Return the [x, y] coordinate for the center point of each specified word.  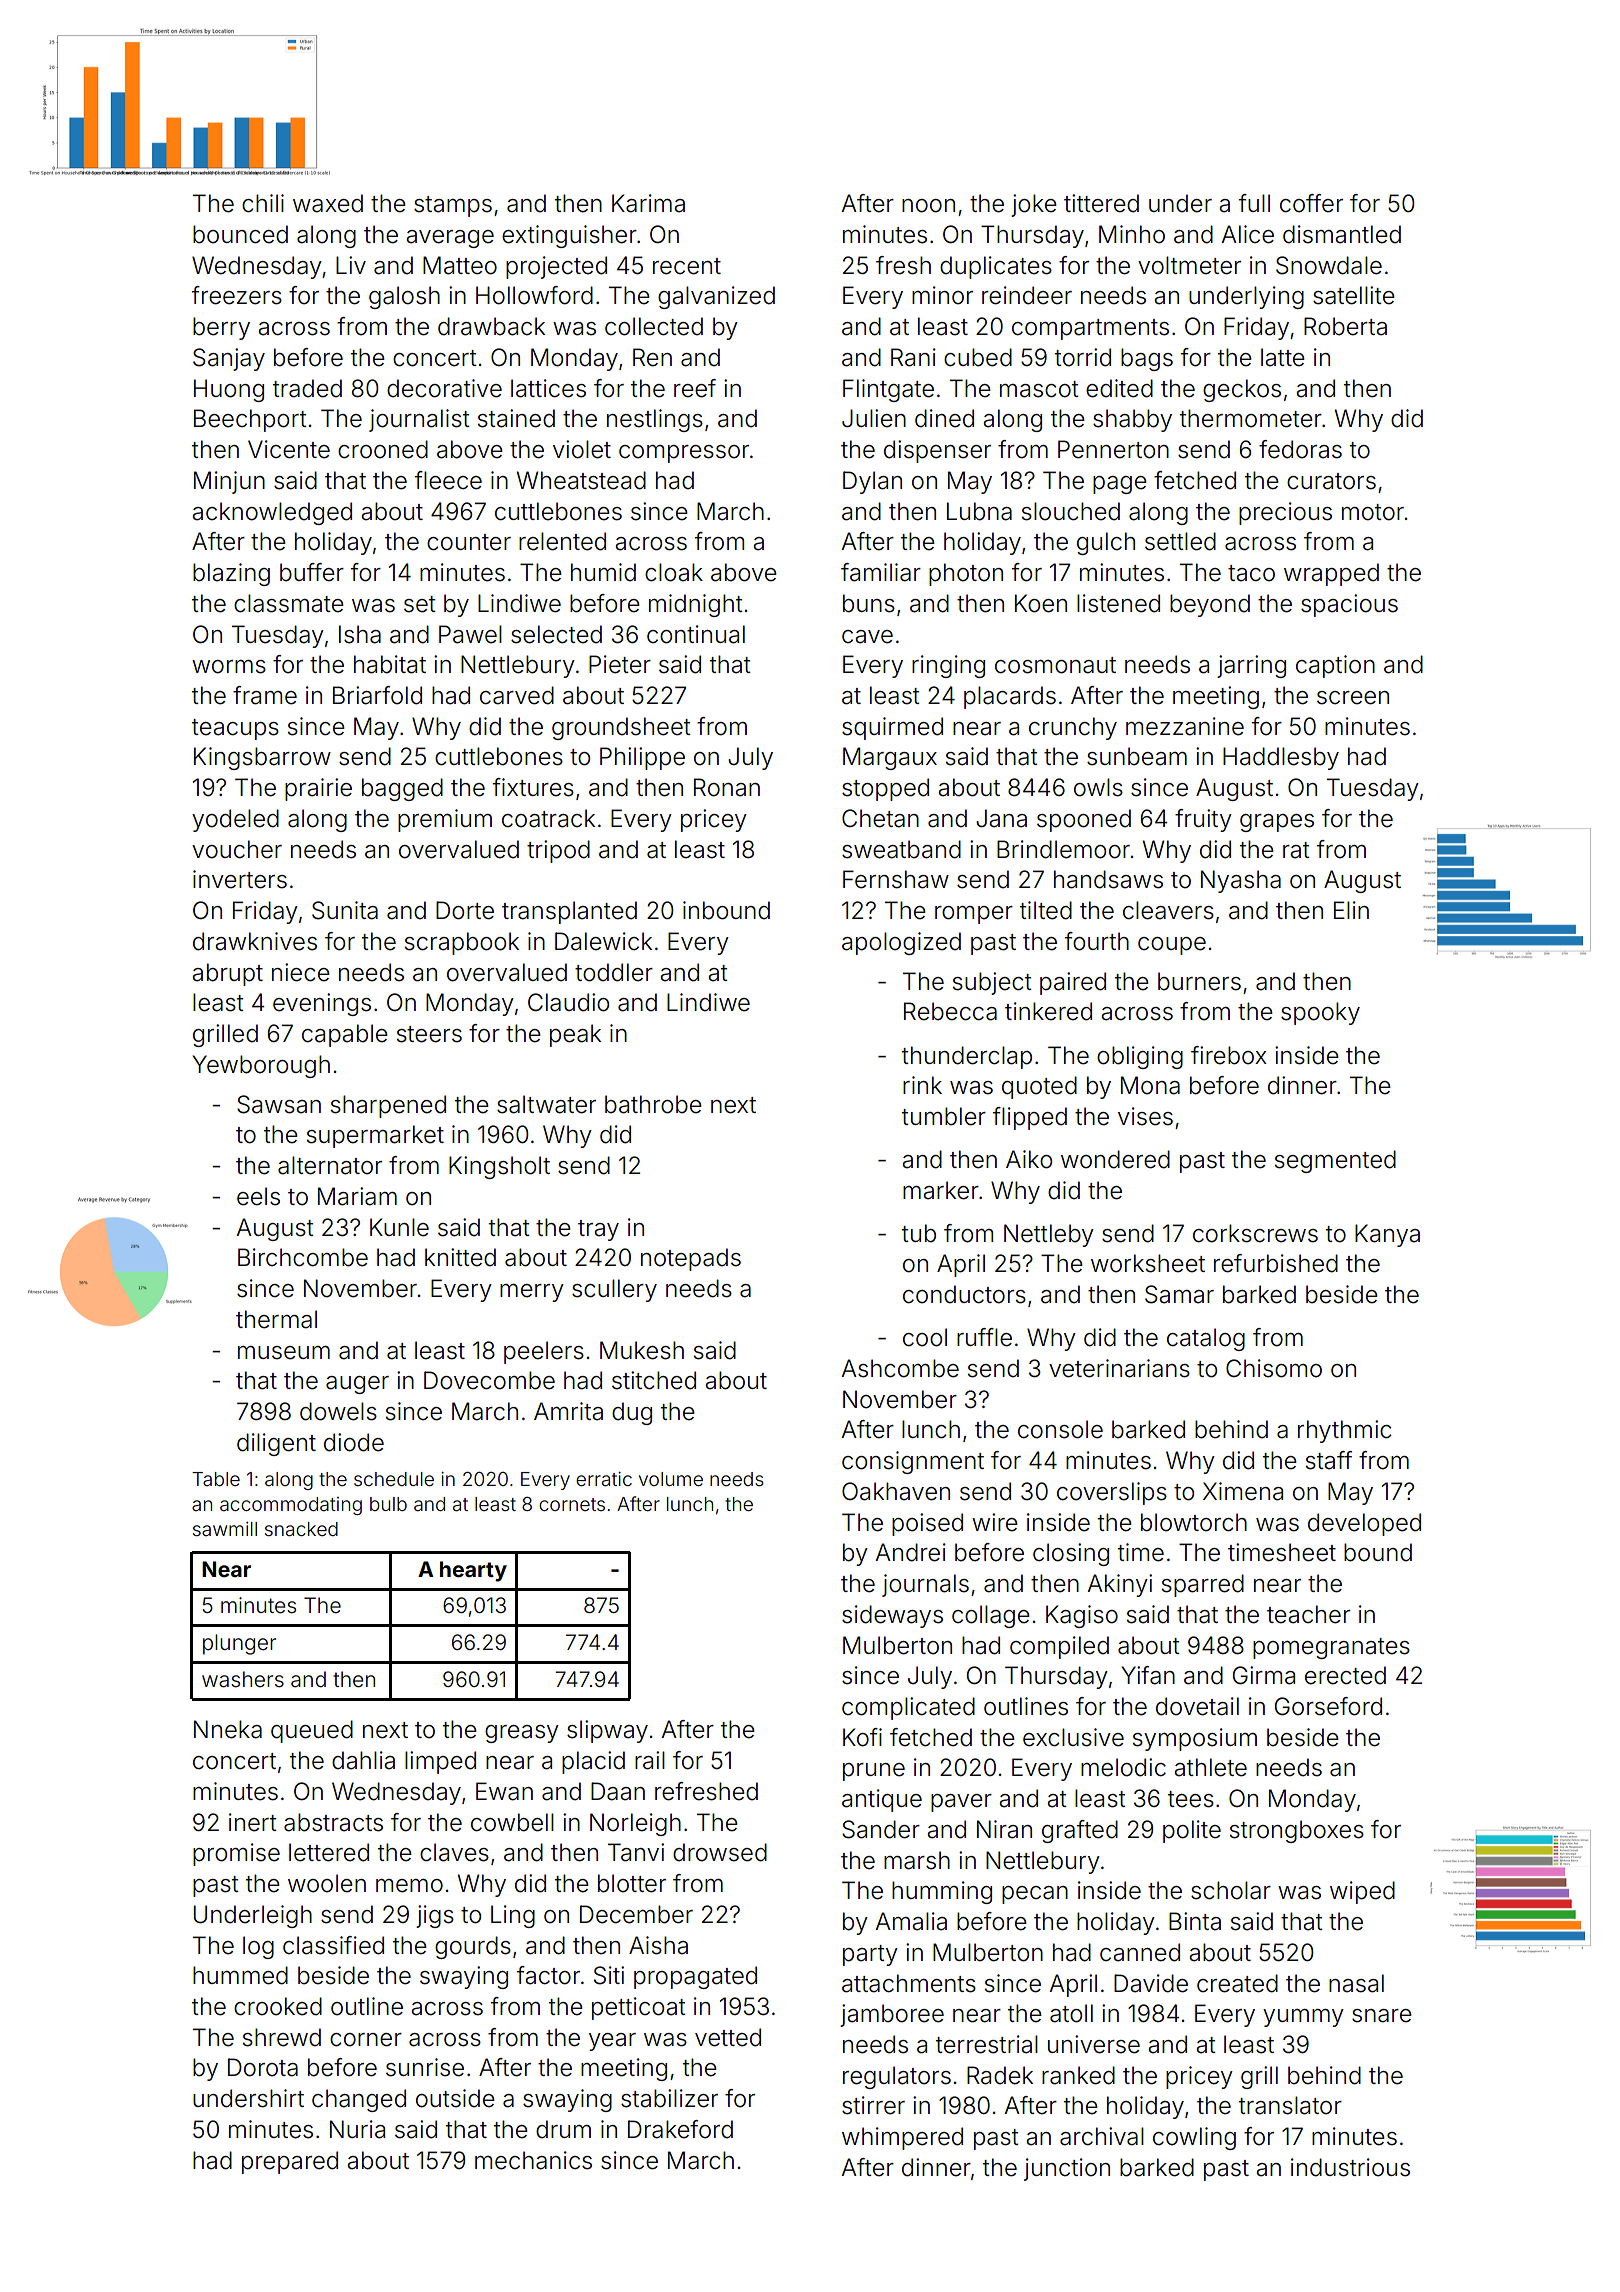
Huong [229, 390]
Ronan [727, 787]
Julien [874, 418]
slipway [607, 1731]
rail [650, 1760]
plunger [239, 1644]
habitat [390, 664]
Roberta [1345, 326]
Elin [1351, 910]
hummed [240, 1975]
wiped [1362, 1892]
